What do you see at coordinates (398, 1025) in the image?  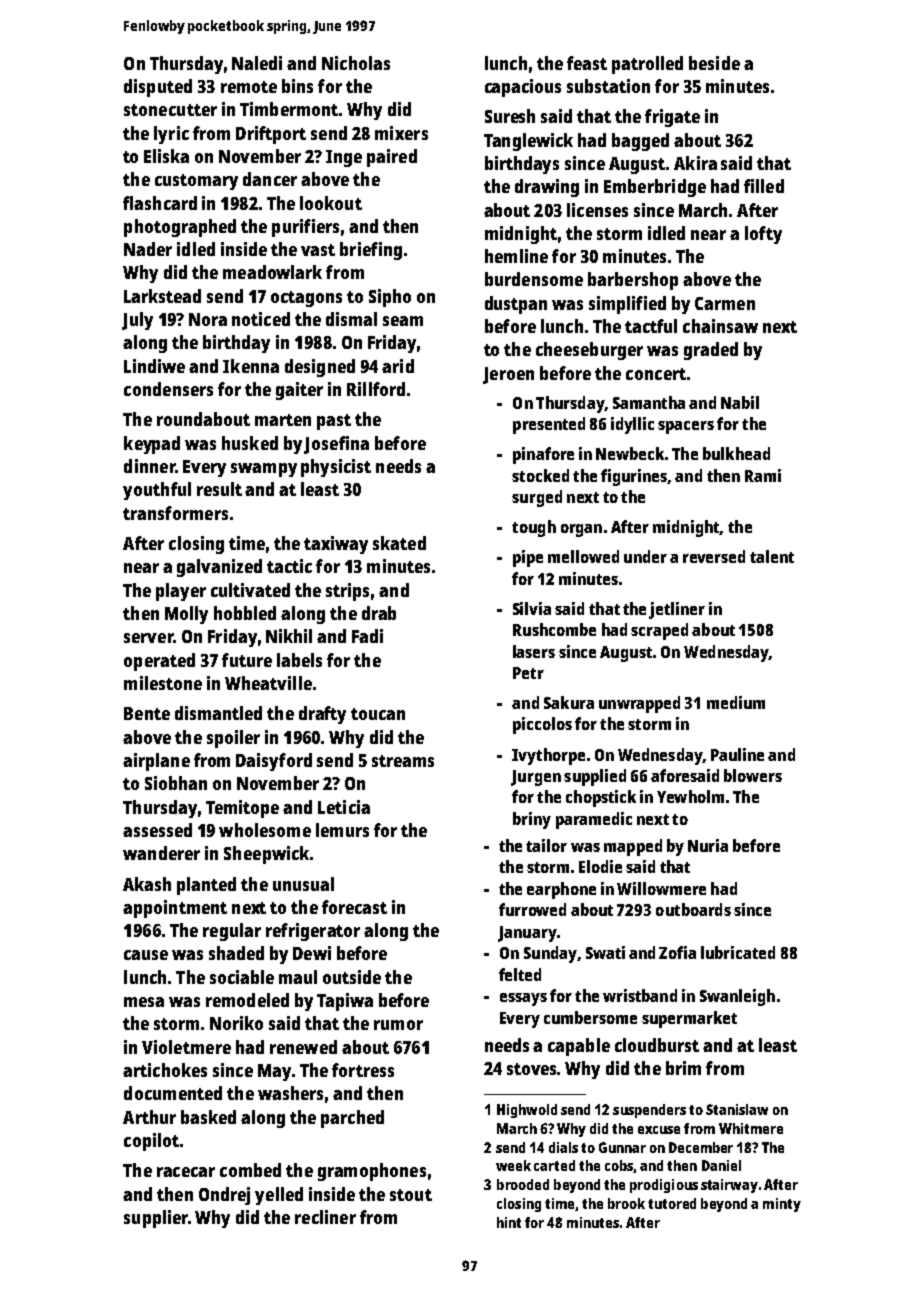 I see `rumor` at bounding box center [398, 1025].
